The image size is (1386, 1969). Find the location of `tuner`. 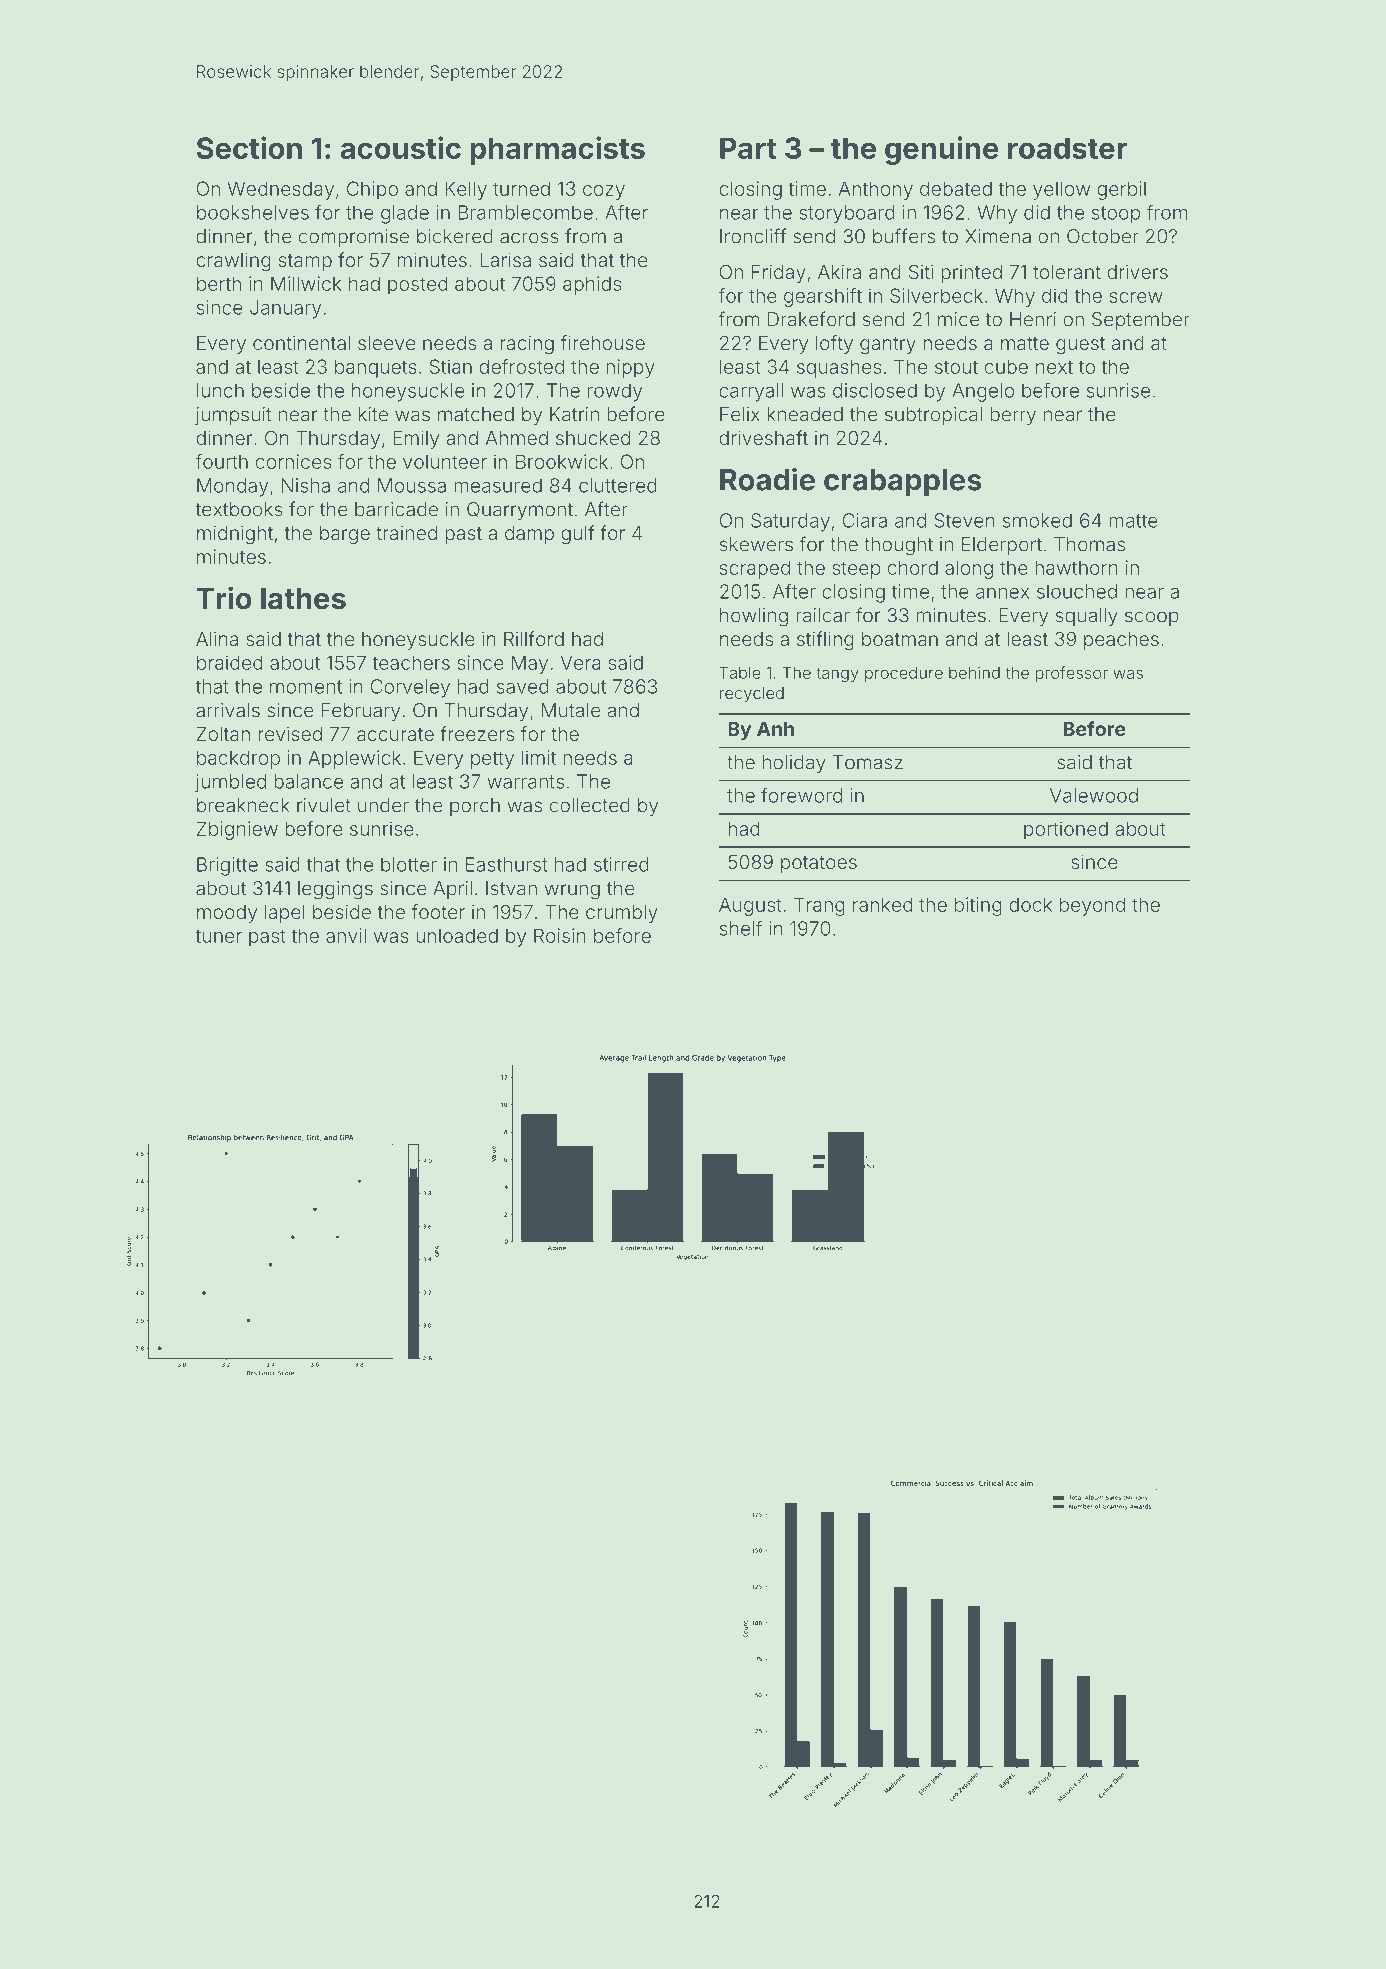

tuner is located at coordinates (218, 936).
